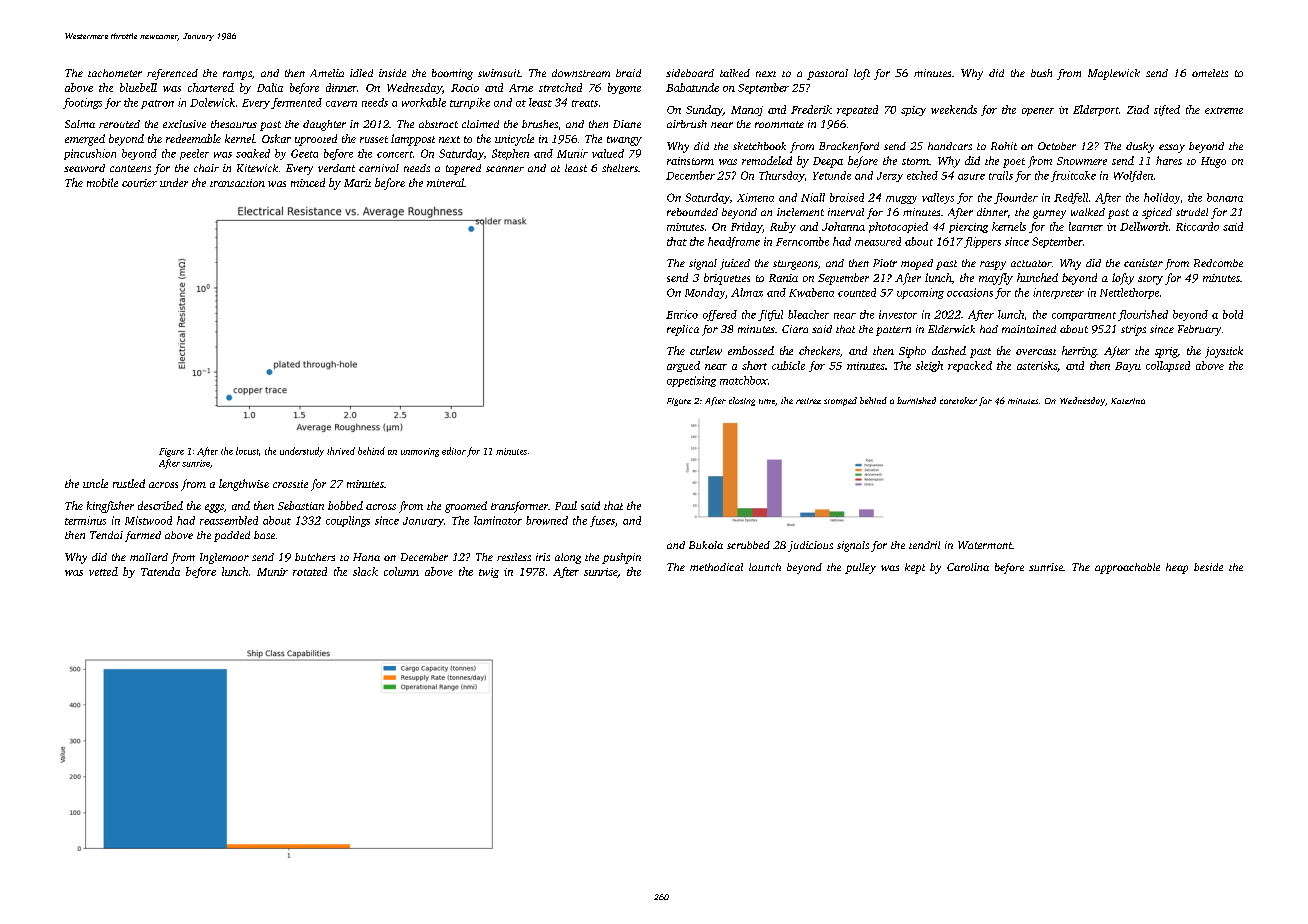 Image resolution: width=1308 pixels, height=924 pixels. I want to click on gurney, so click(1049, 214).
